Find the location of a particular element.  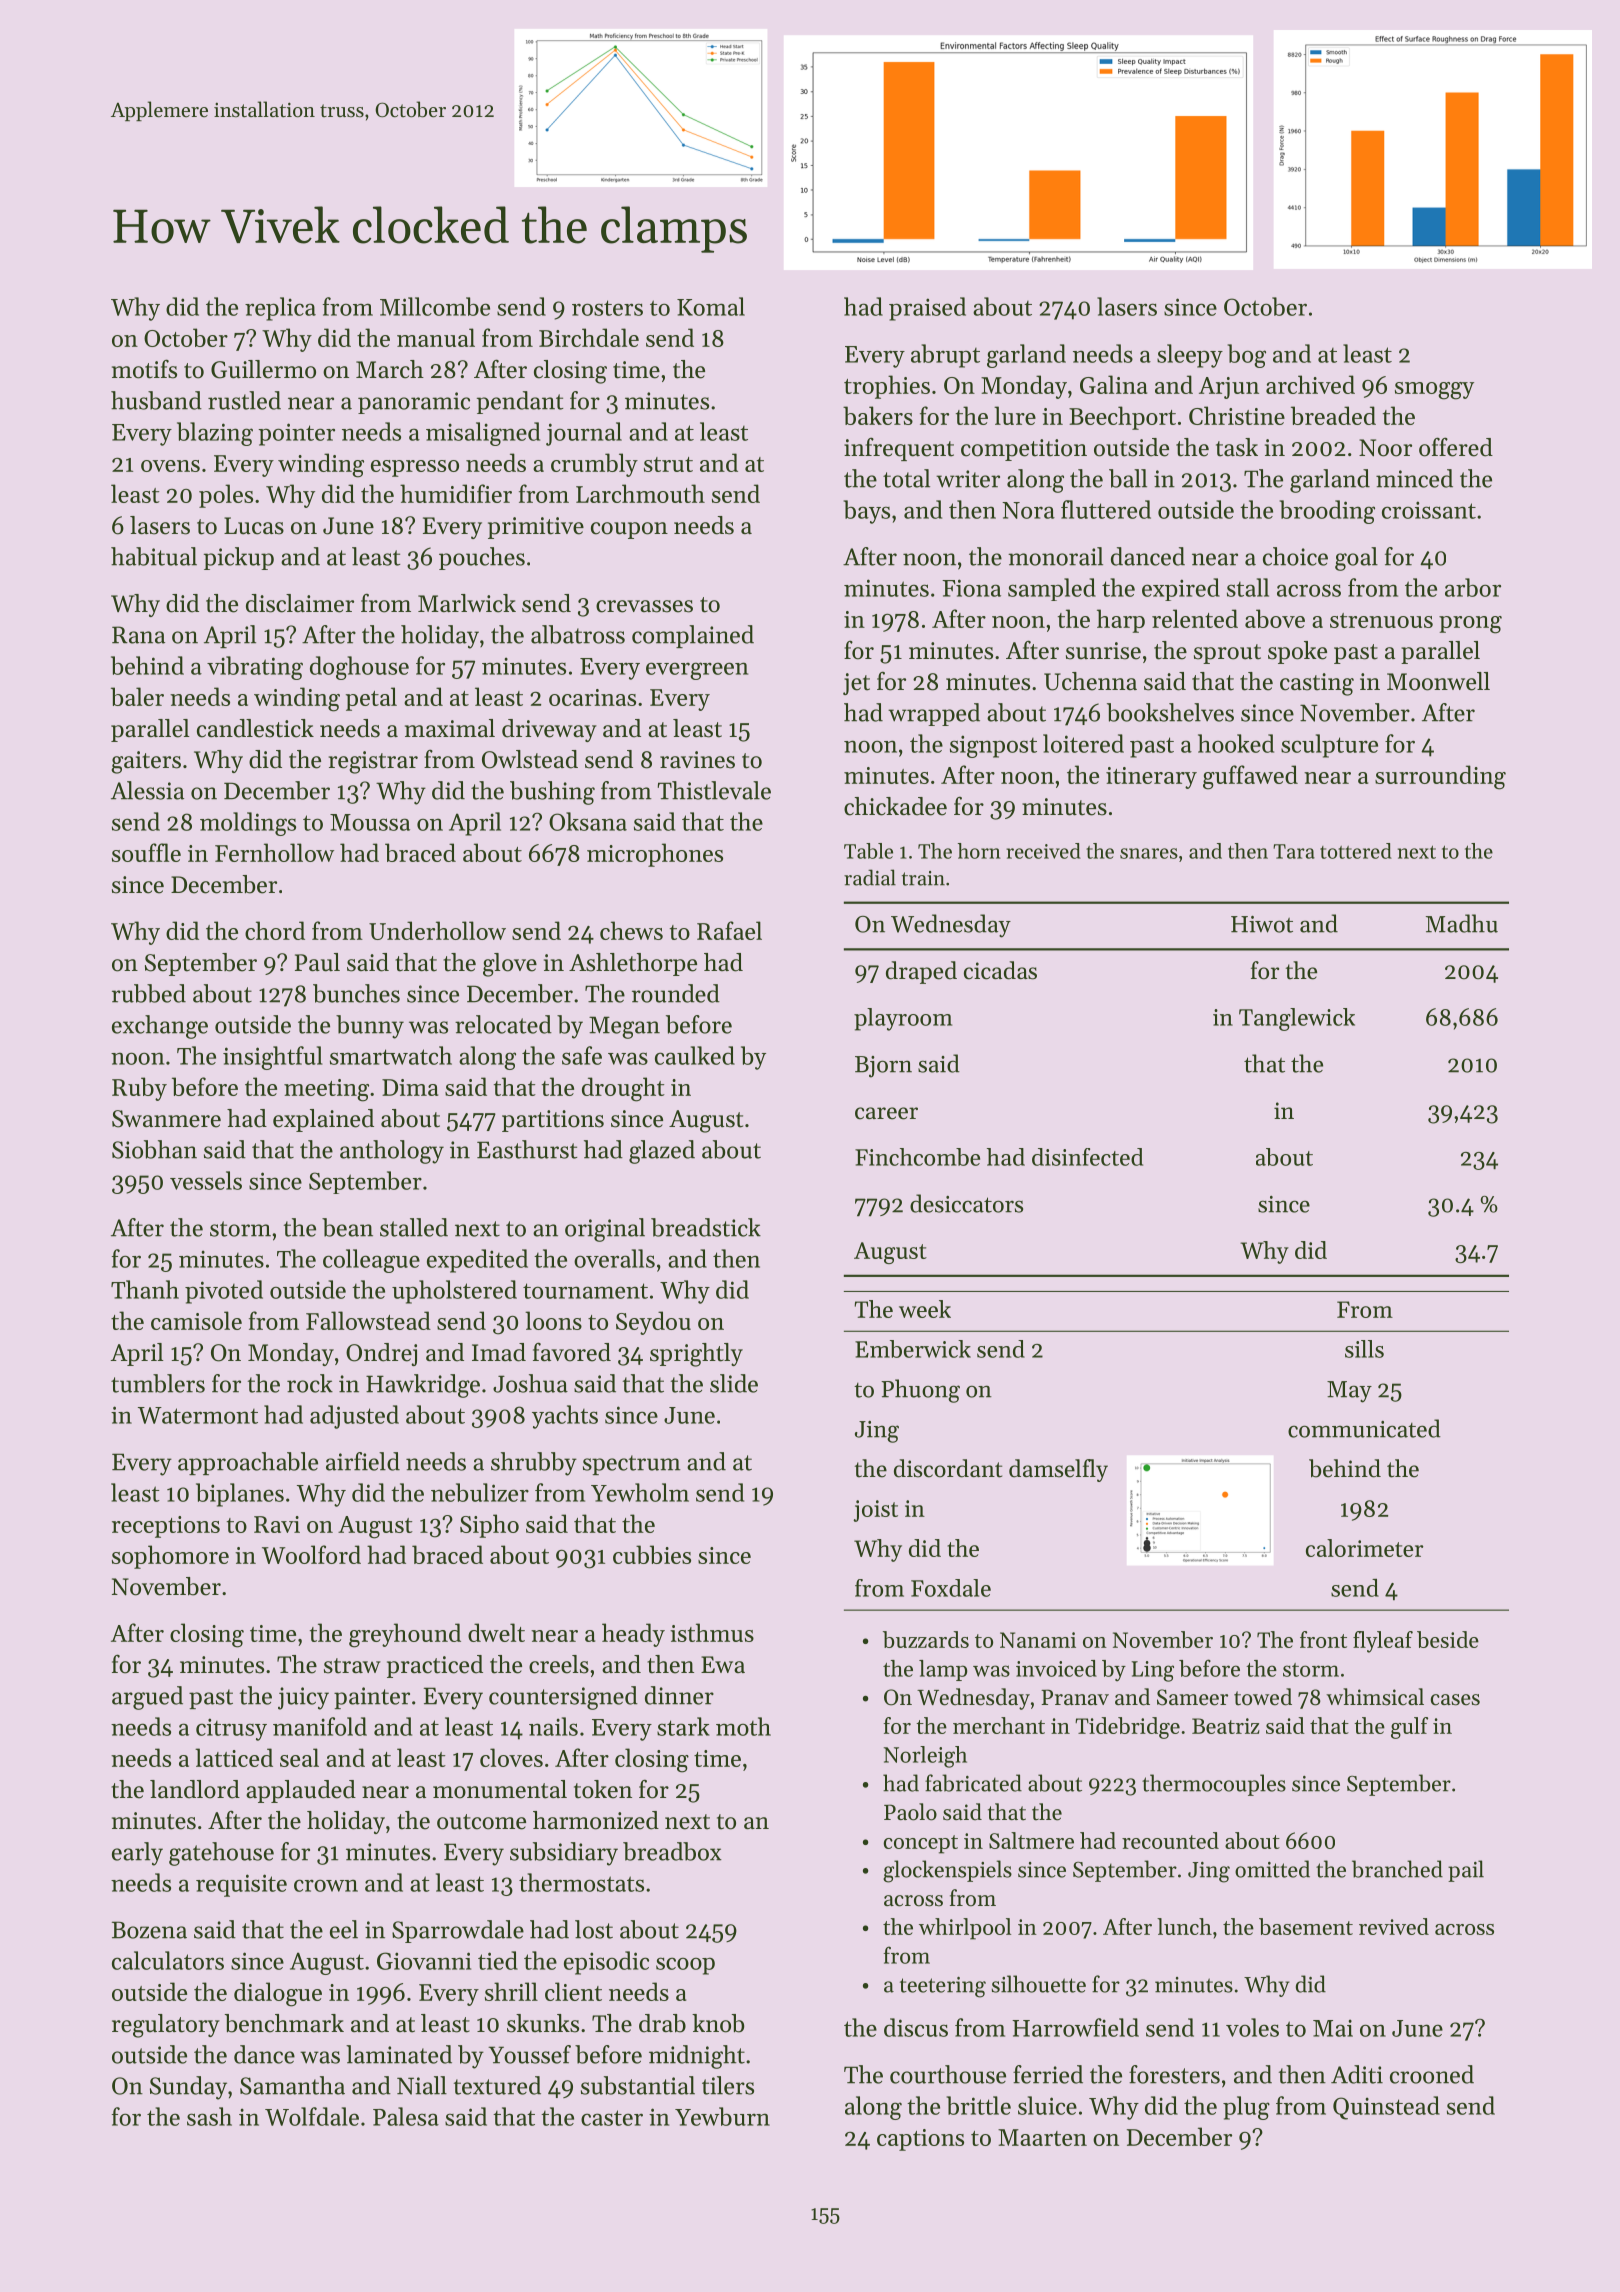

Moussa is located at coordinates (370, 822).
